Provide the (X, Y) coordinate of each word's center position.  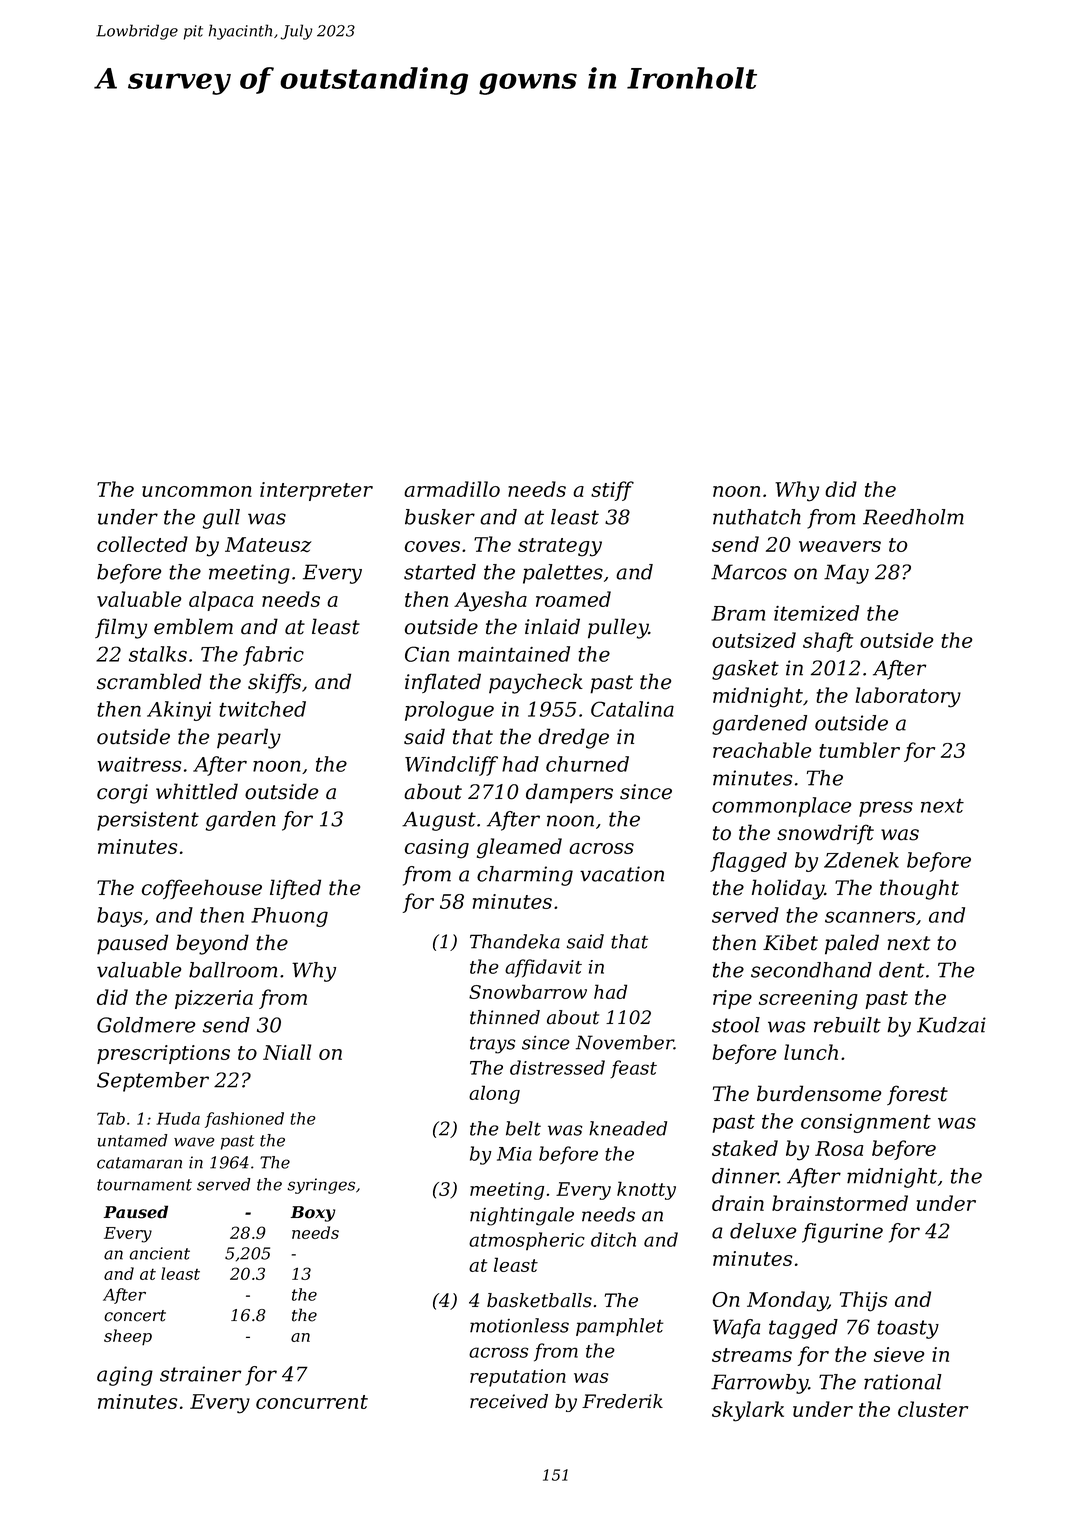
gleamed (519, 848)
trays (492, 1045)
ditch (613, 1239)
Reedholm (913, 517)
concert (135, 1316)
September (153, 1082)
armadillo (452, 489)
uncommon (197, 491)
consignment (866, 1123)
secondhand (811, 970)
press (886, 809)
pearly (249, 738)
